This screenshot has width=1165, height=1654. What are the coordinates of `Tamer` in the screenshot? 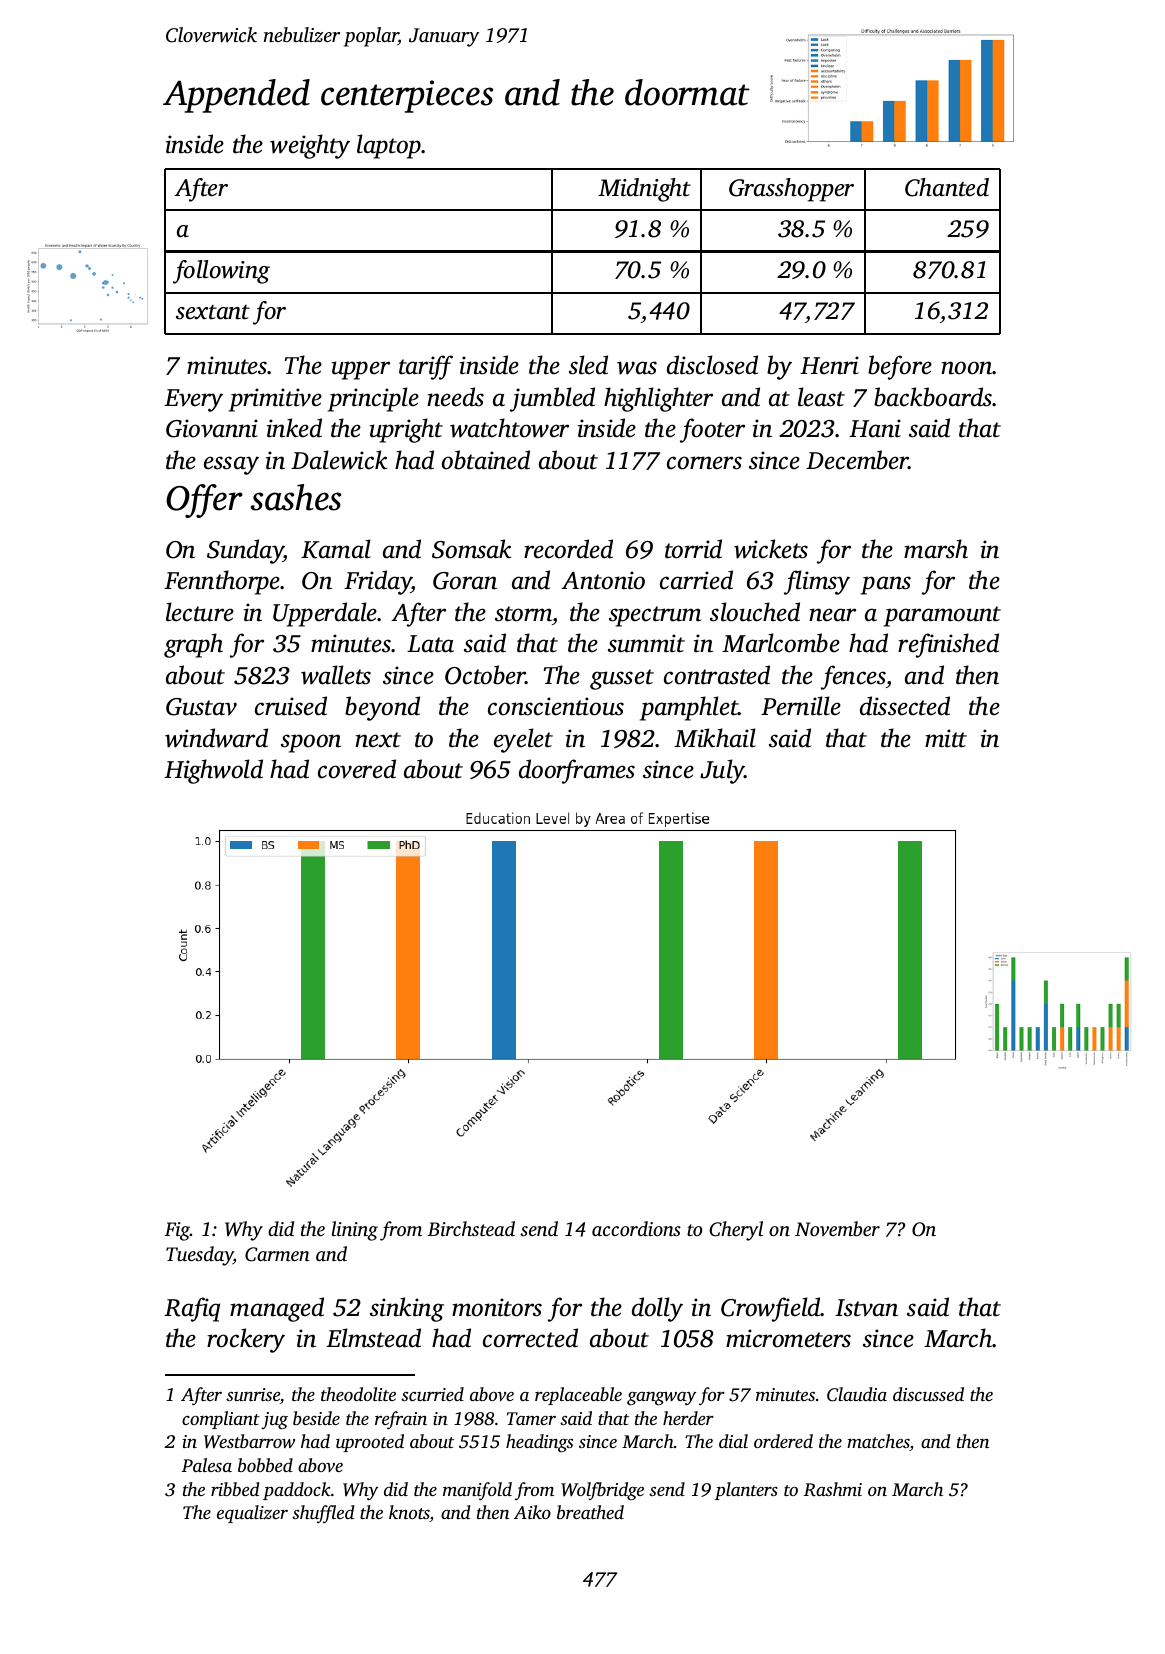 It's located at (531, 1418).
